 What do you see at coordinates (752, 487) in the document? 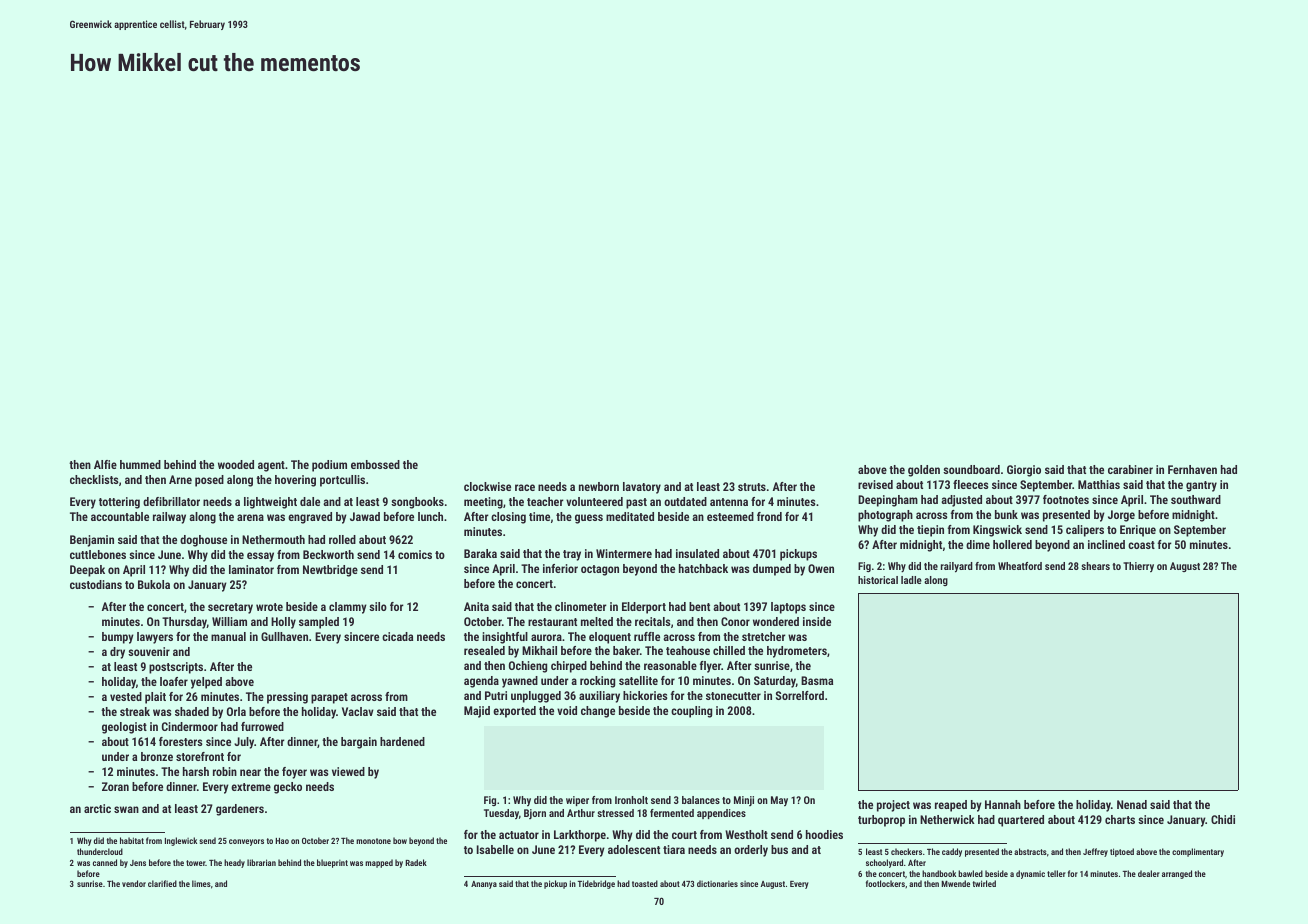
I see `struts` at bounding box center [752, 487].
